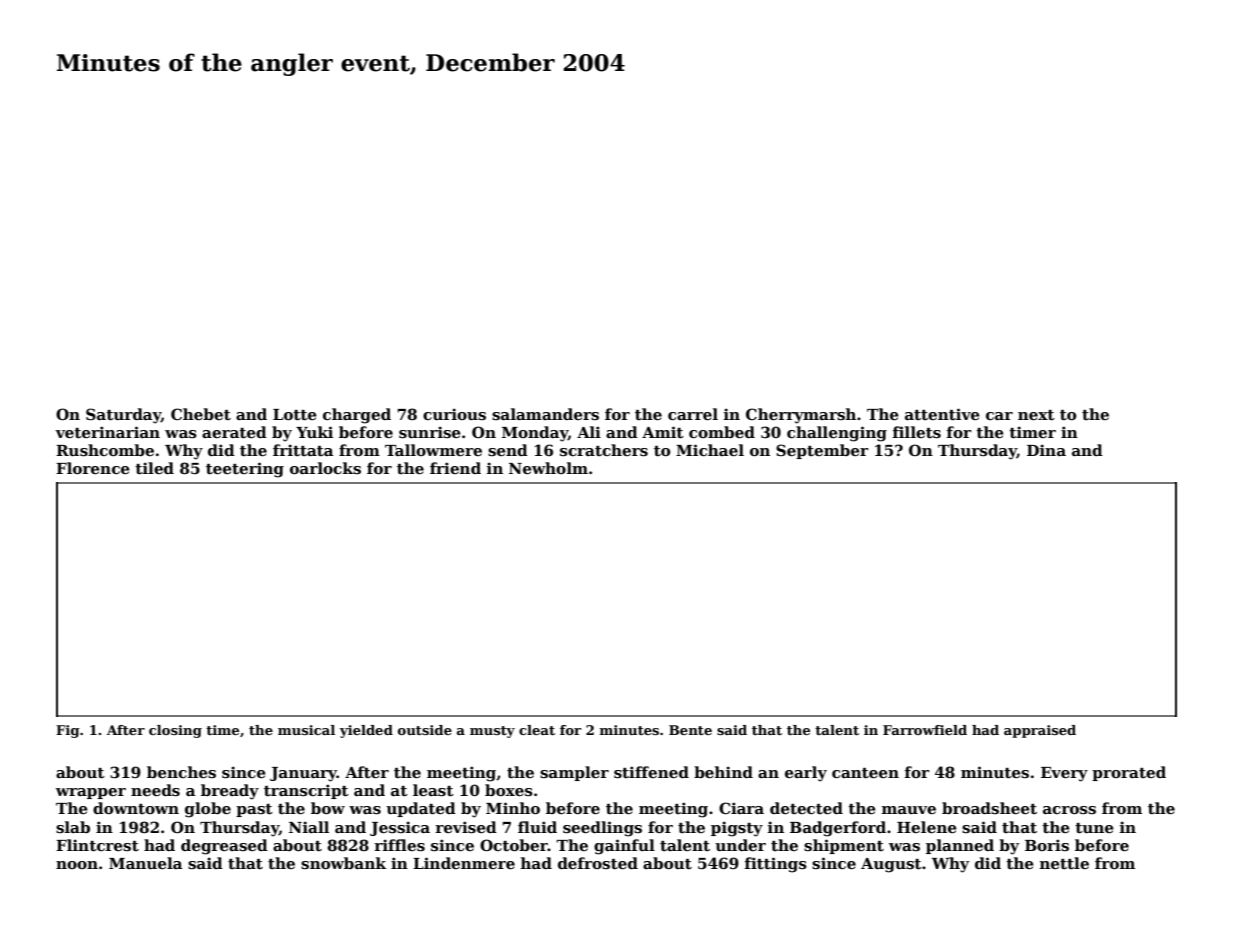  Describe the element at coordinates (693, 414) in the page. I see `carrel` at that location.
